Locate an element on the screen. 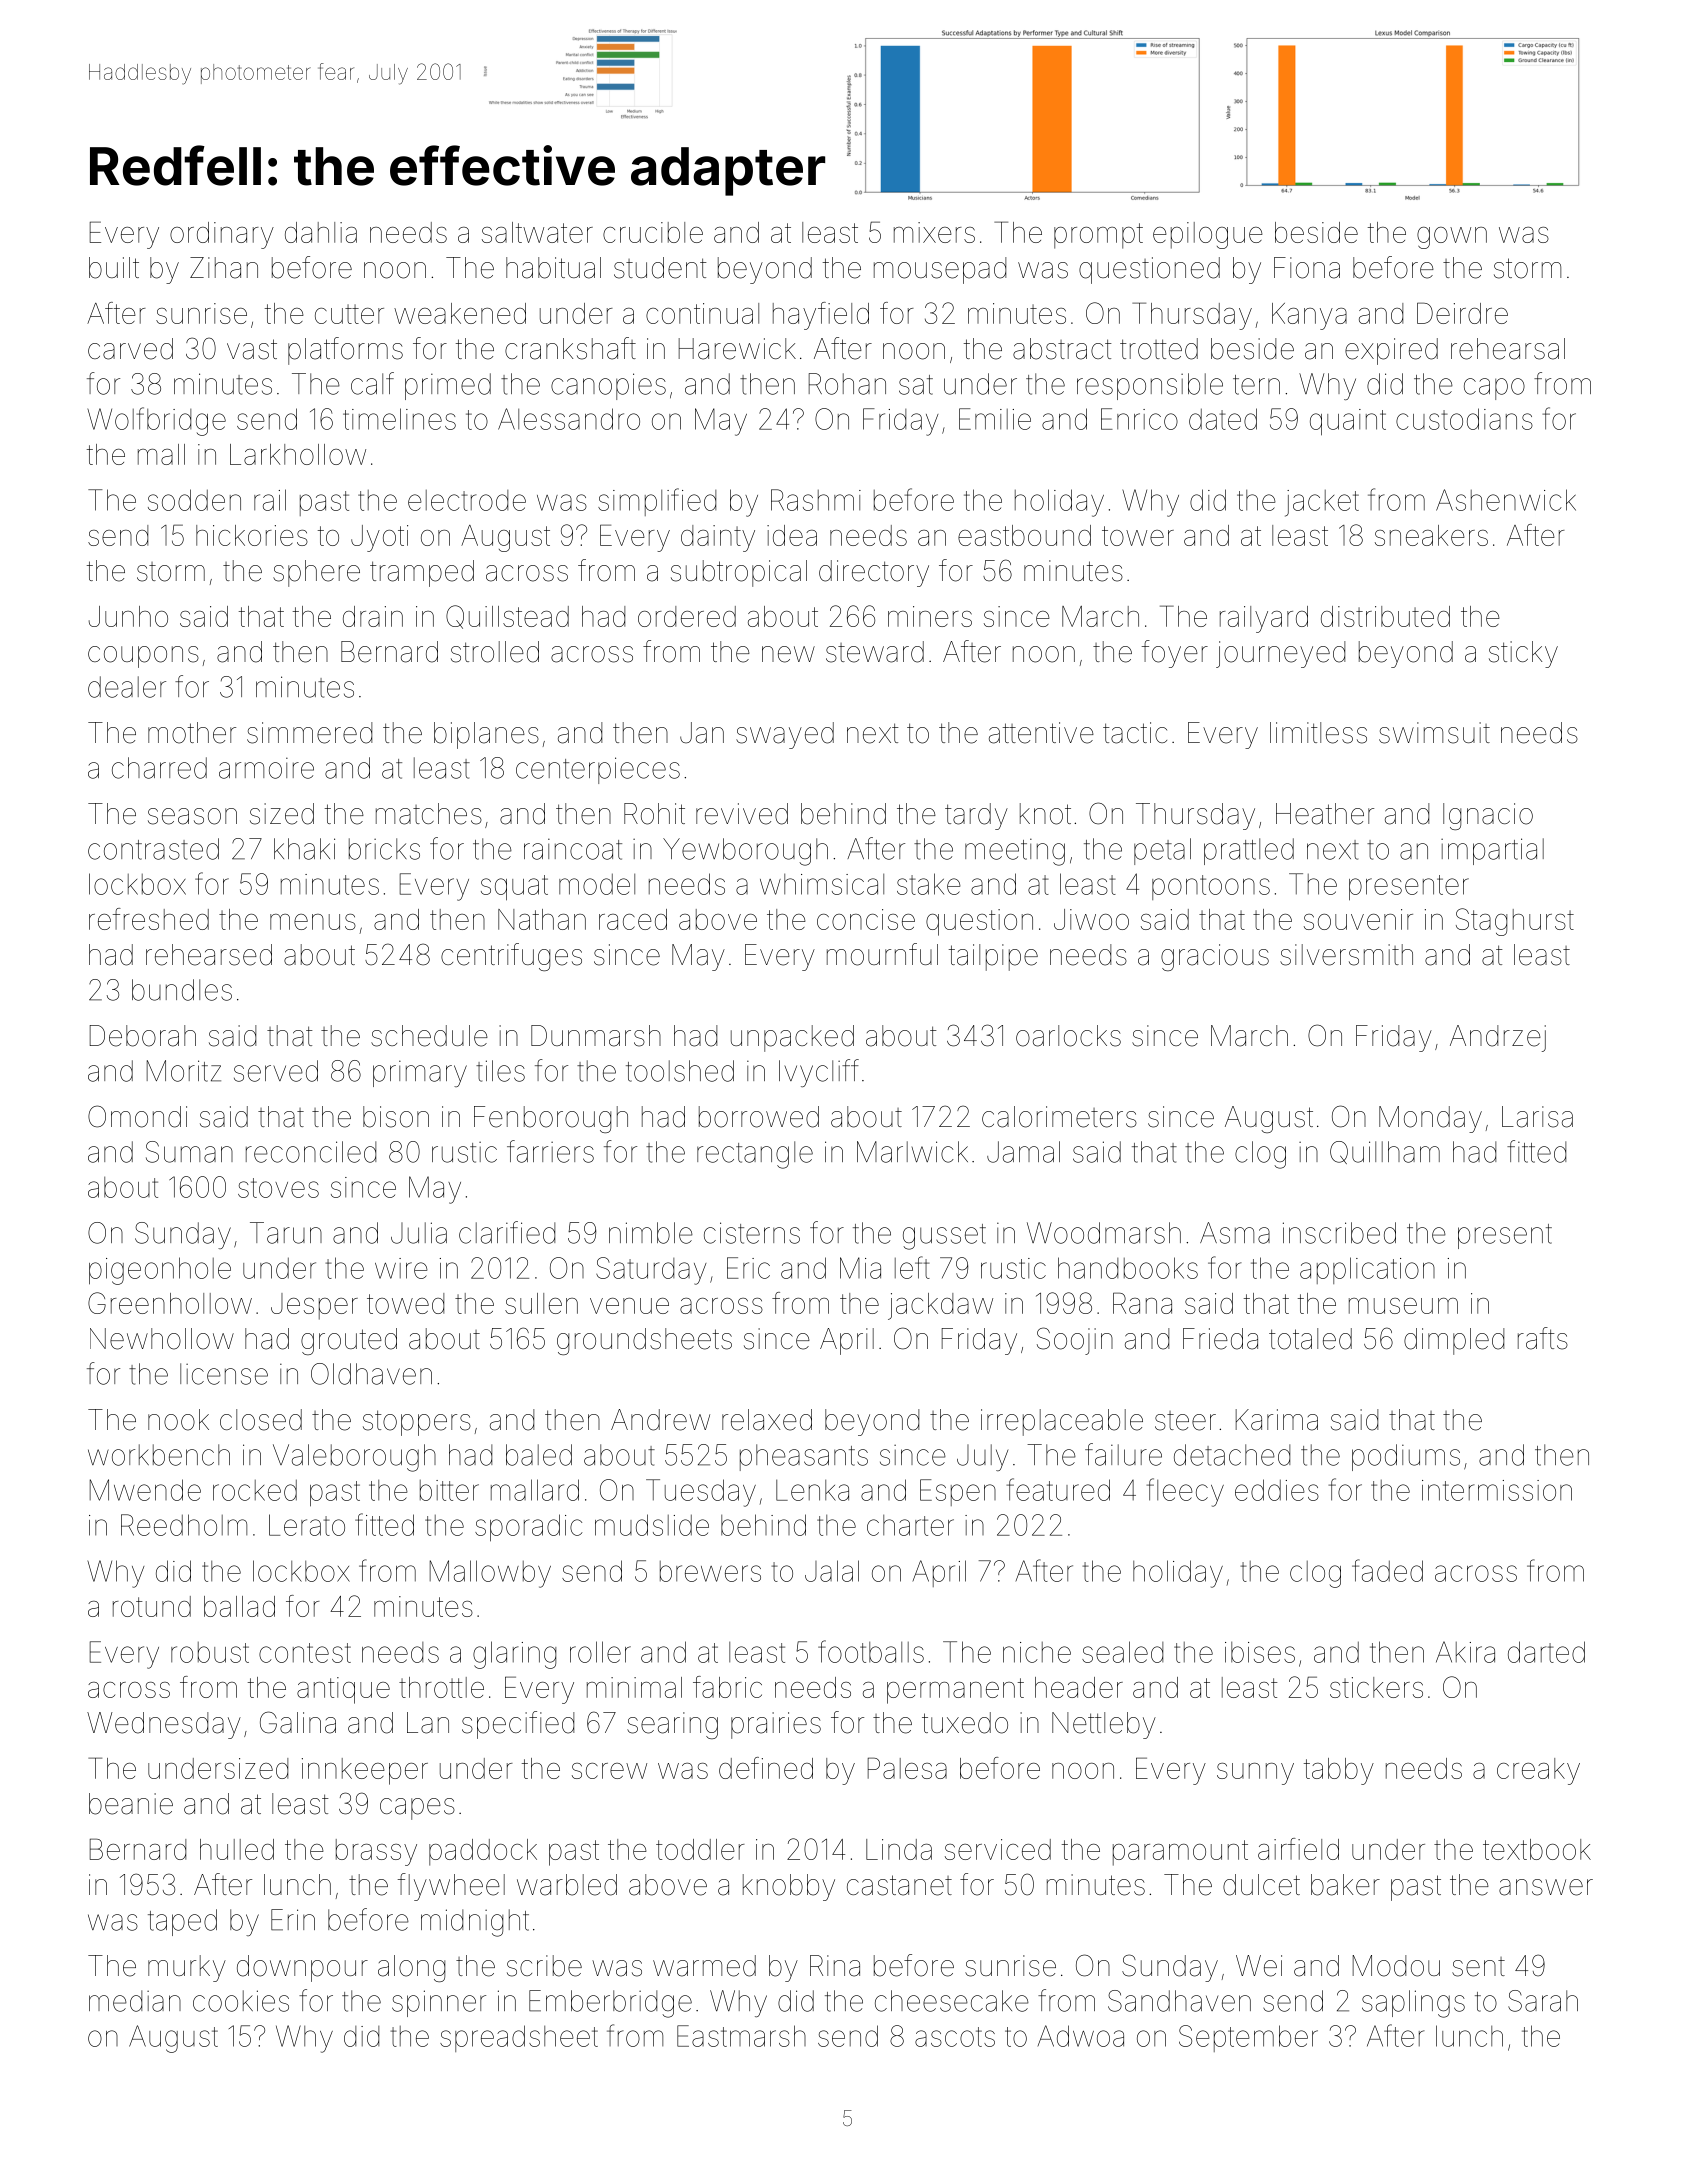  warmed is located at coordinates (704, 1966).
